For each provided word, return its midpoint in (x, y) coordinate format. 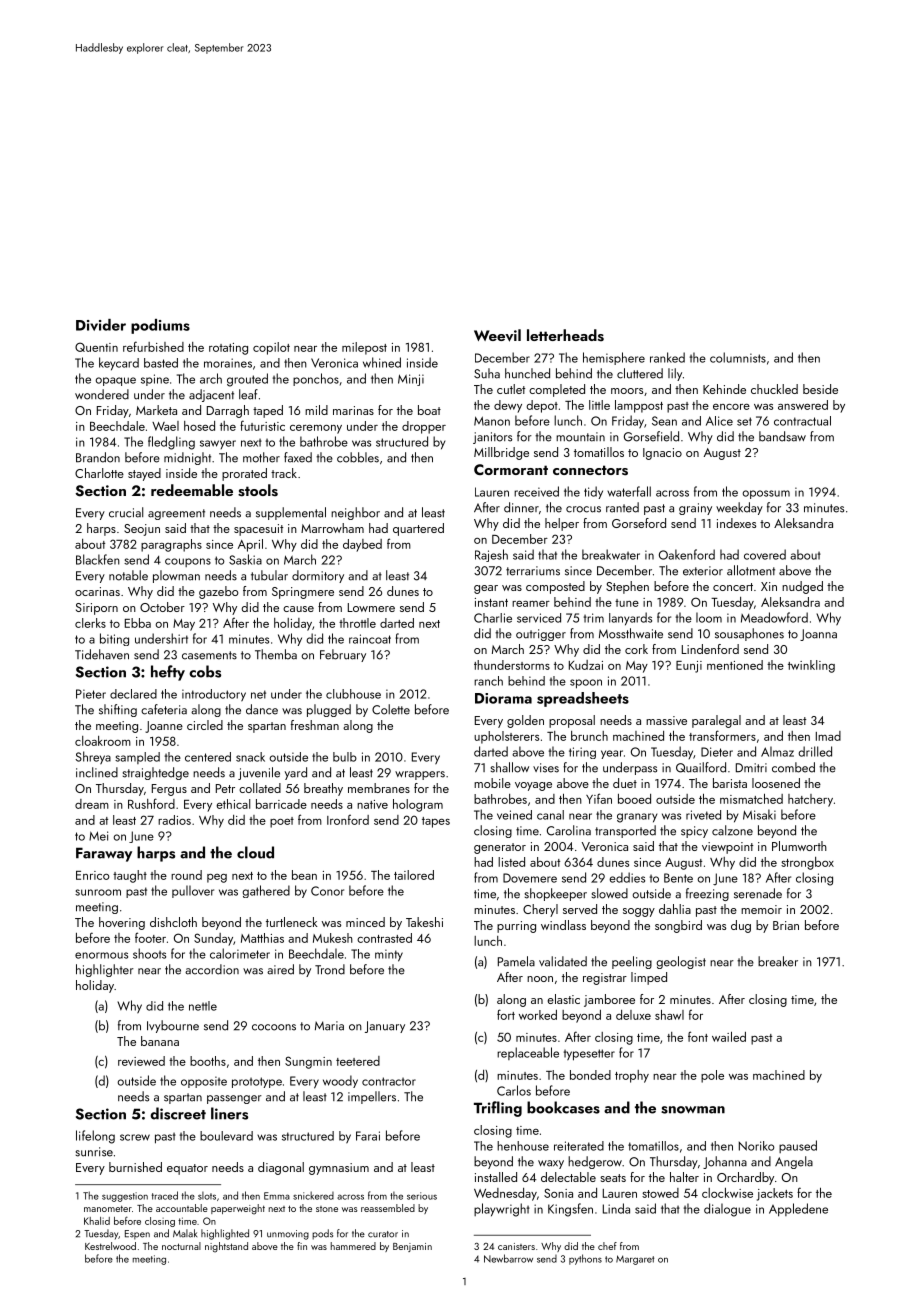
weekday (739, 508)
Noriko (757, 1146)
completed (557, 390)
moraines (228, 363)
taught (130, 876)
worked (538, 1015)
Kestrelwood (110, 1246)
